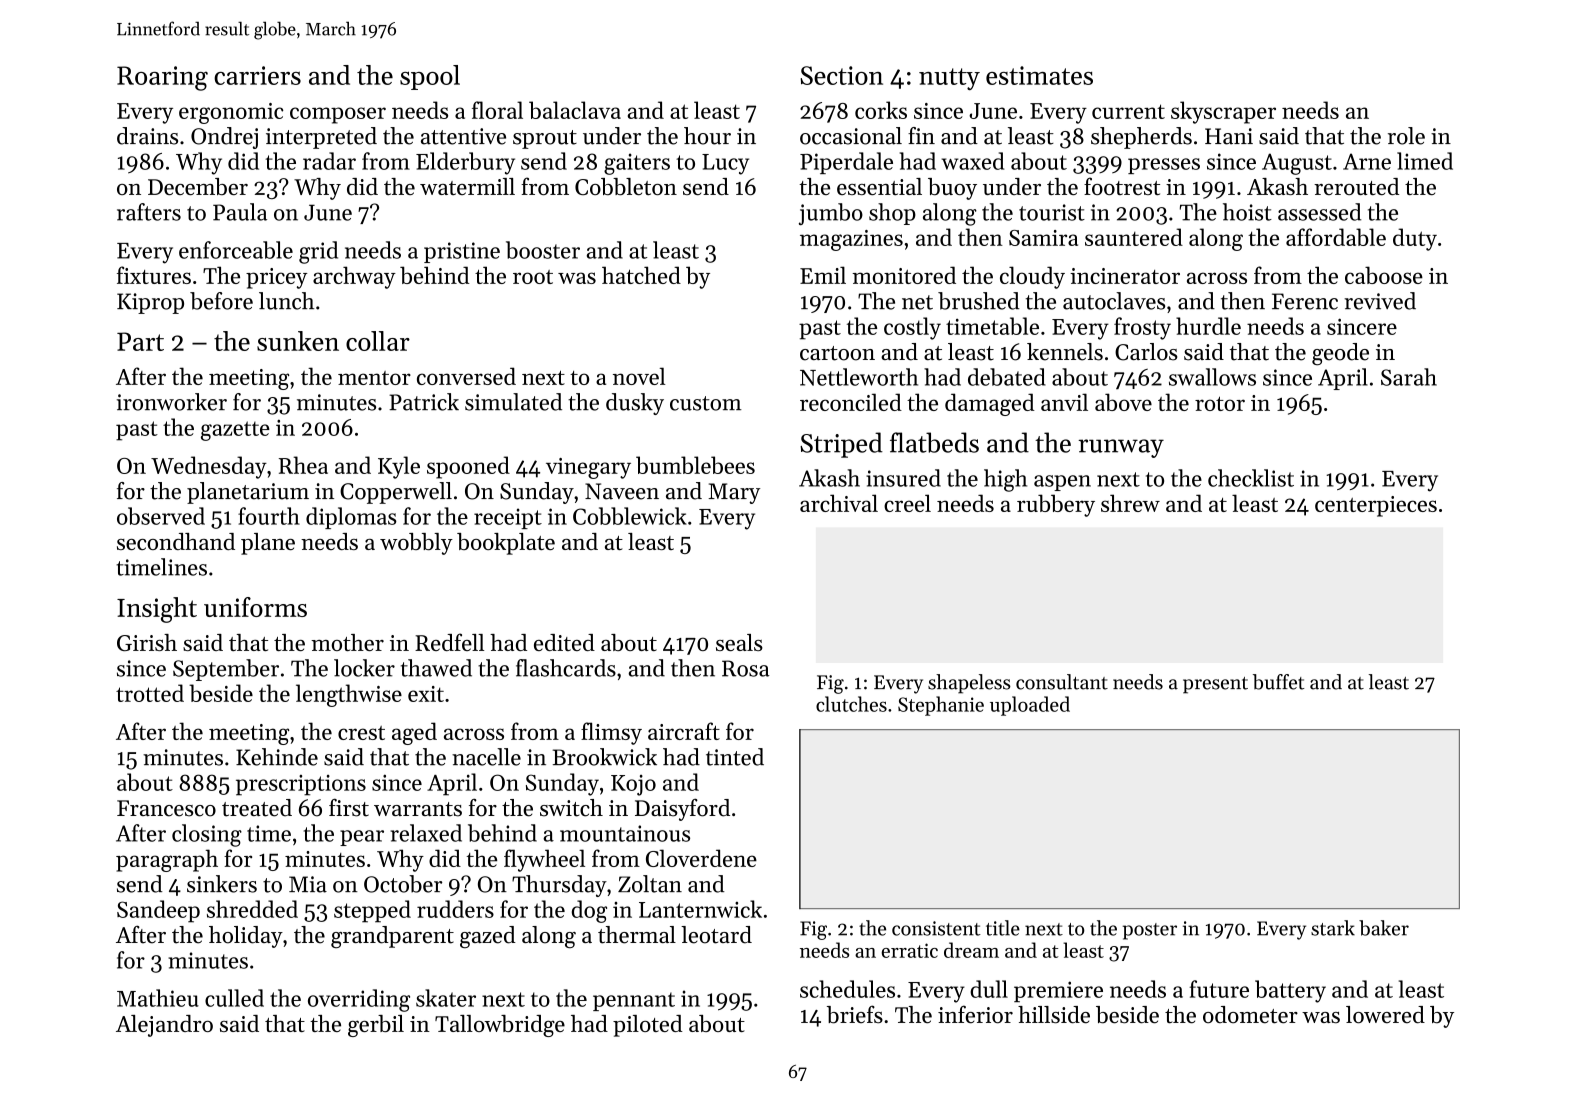 The width and height of the screenshot is (1576, 1115). I want to click on nutty, so click(949, 79).
